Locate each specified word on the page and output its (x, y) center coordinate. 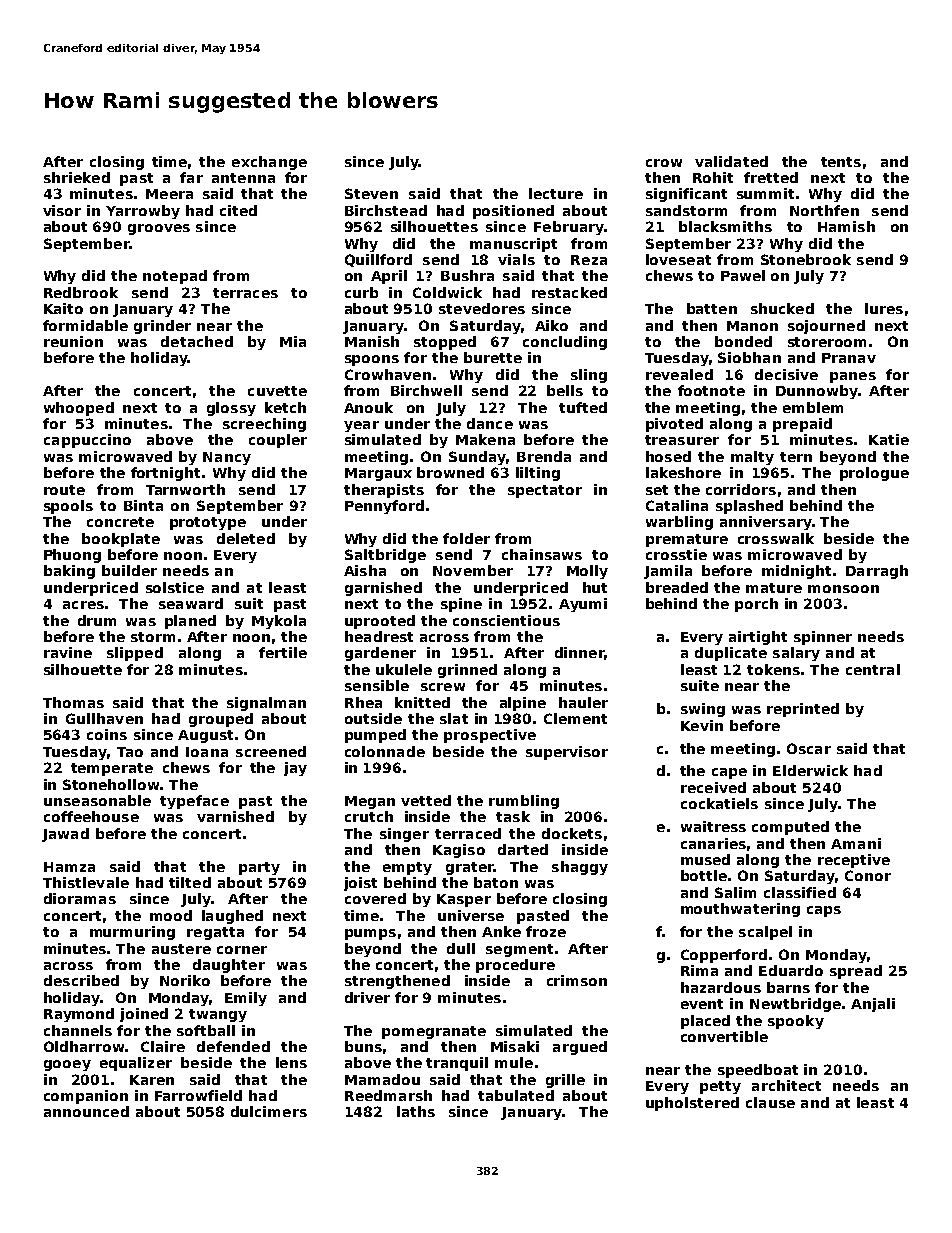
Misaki (515, 1046)
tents (841, 162)
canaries (713, 843)
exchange (269, 163)
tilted (190, 882)
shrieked (77, 177)
